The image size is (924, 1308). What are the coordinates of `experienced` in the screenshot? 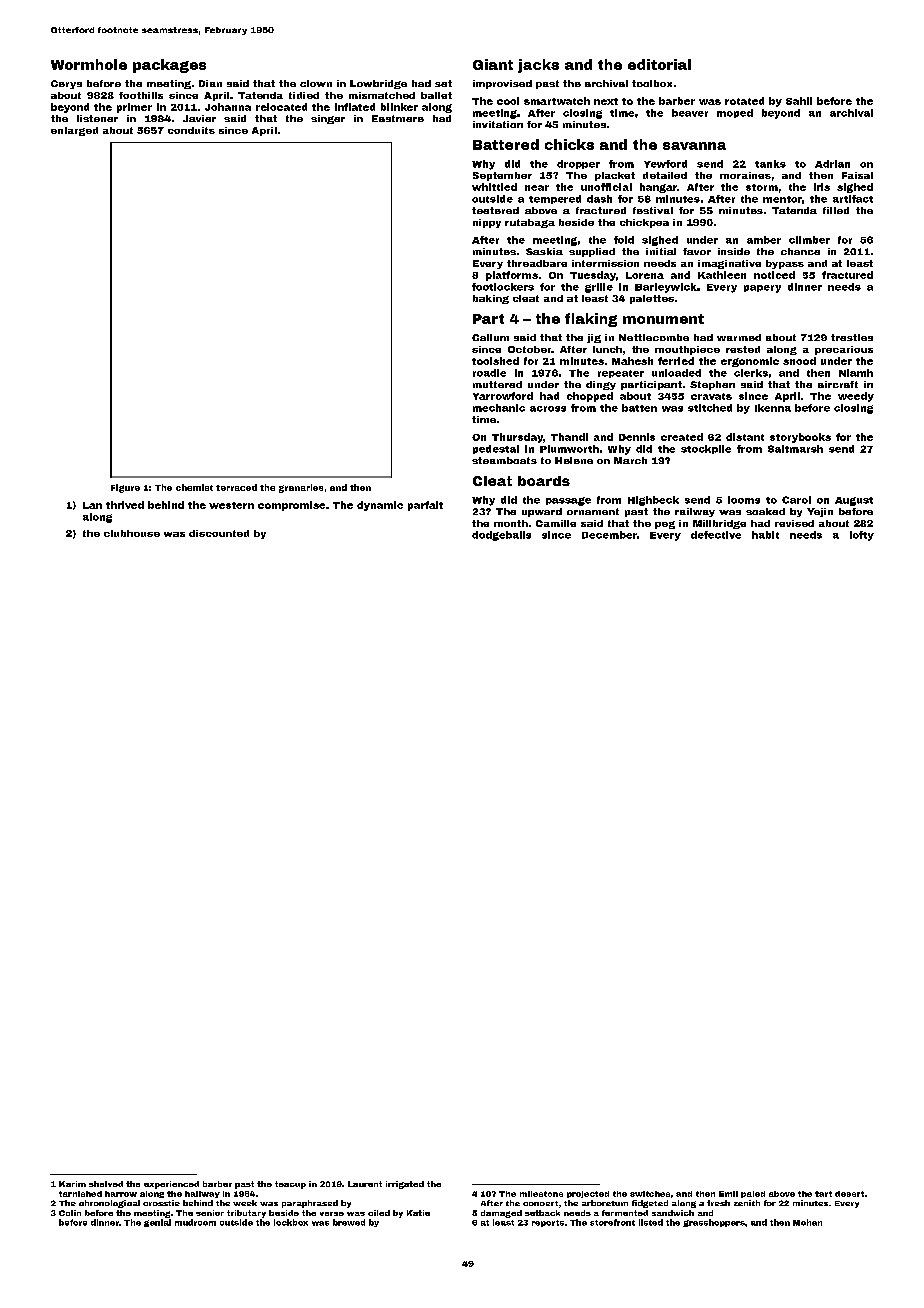 It's located at (171, 1185).
